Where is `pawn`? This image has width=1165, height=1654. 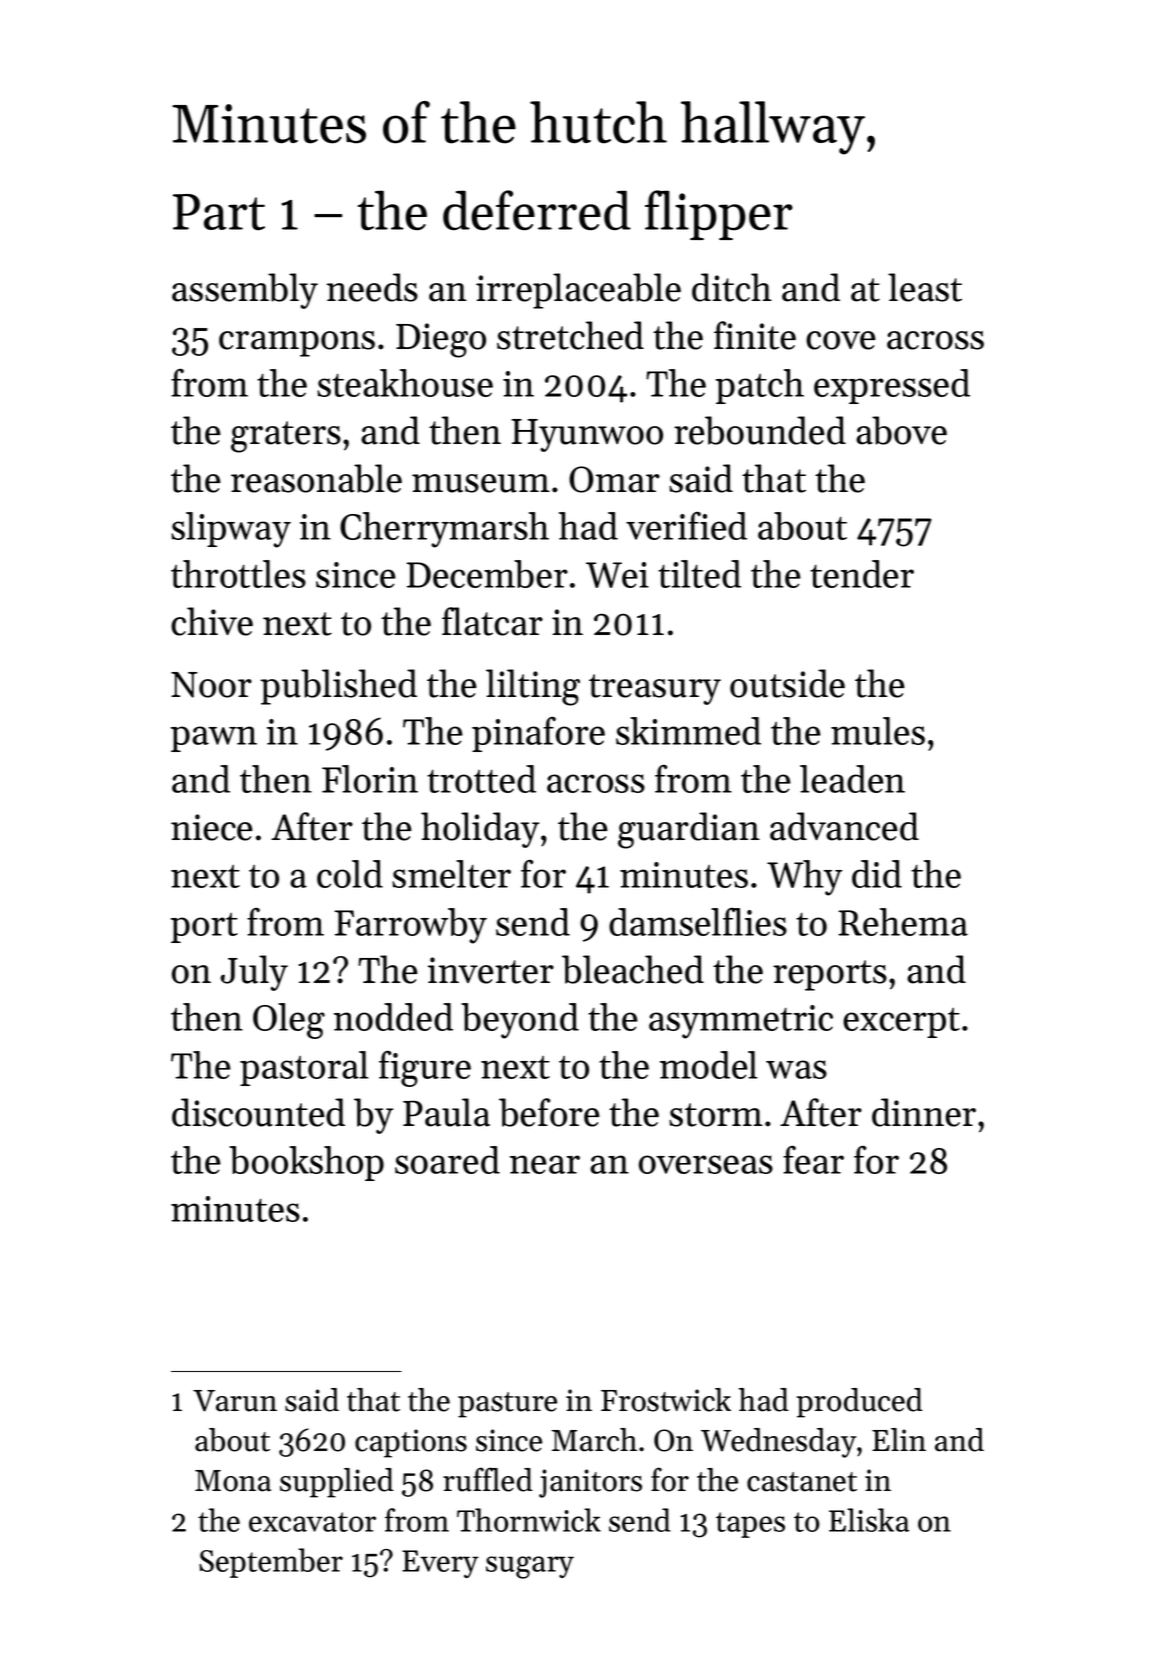
pawn is located at coordinates (214, 739).
